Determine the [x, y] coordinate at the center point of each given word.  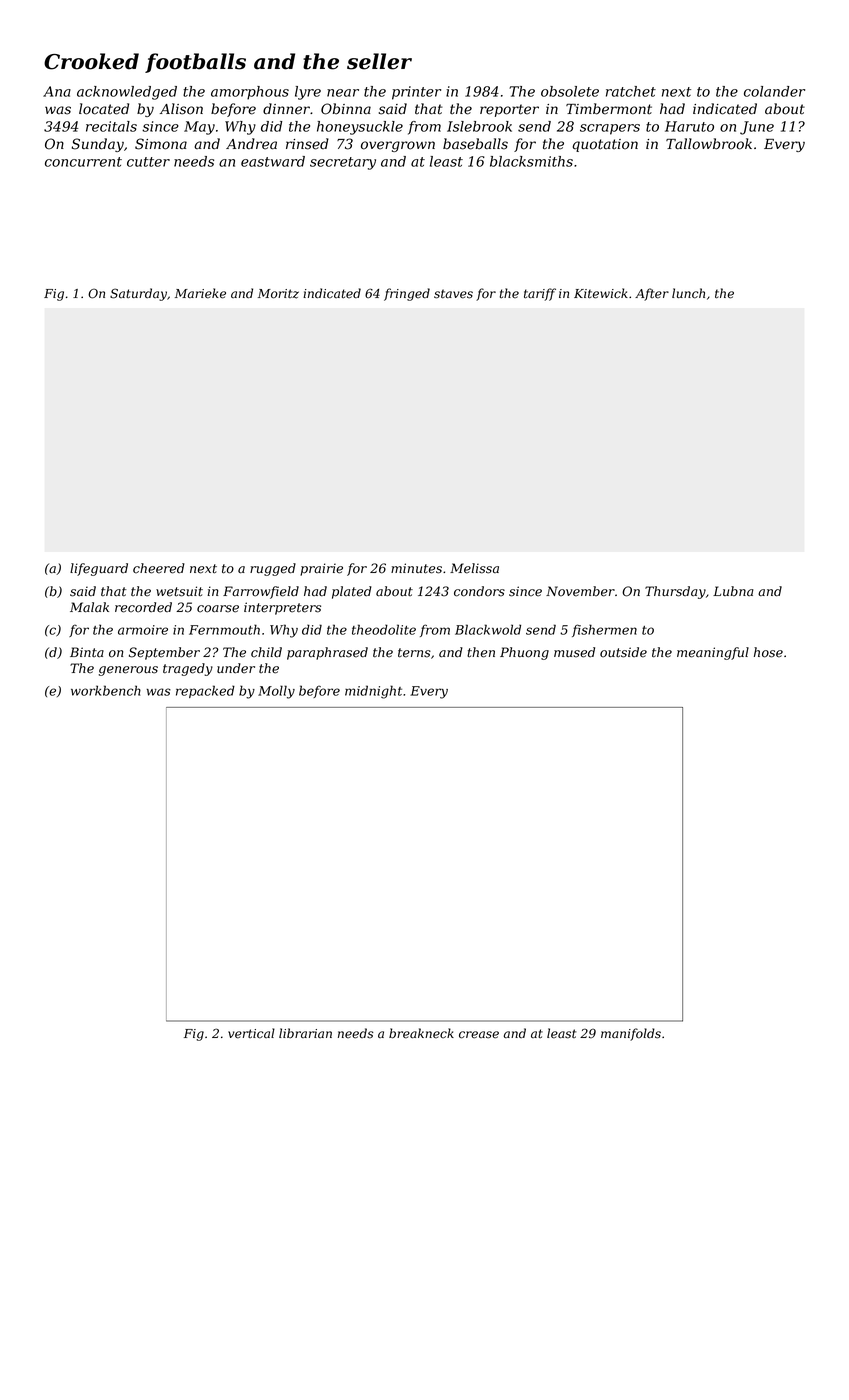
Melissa [474, 568]
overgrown [398, 146]
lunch [688, 293]
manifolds [631, 1034]
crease [479, 1035]
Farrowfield [261, 592]
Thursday [675, 592]
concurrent [83, 162]
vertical [251, 1033]
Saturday [138, 294]
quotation [605, 145]
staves [453, 294]
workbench [106, 690]
